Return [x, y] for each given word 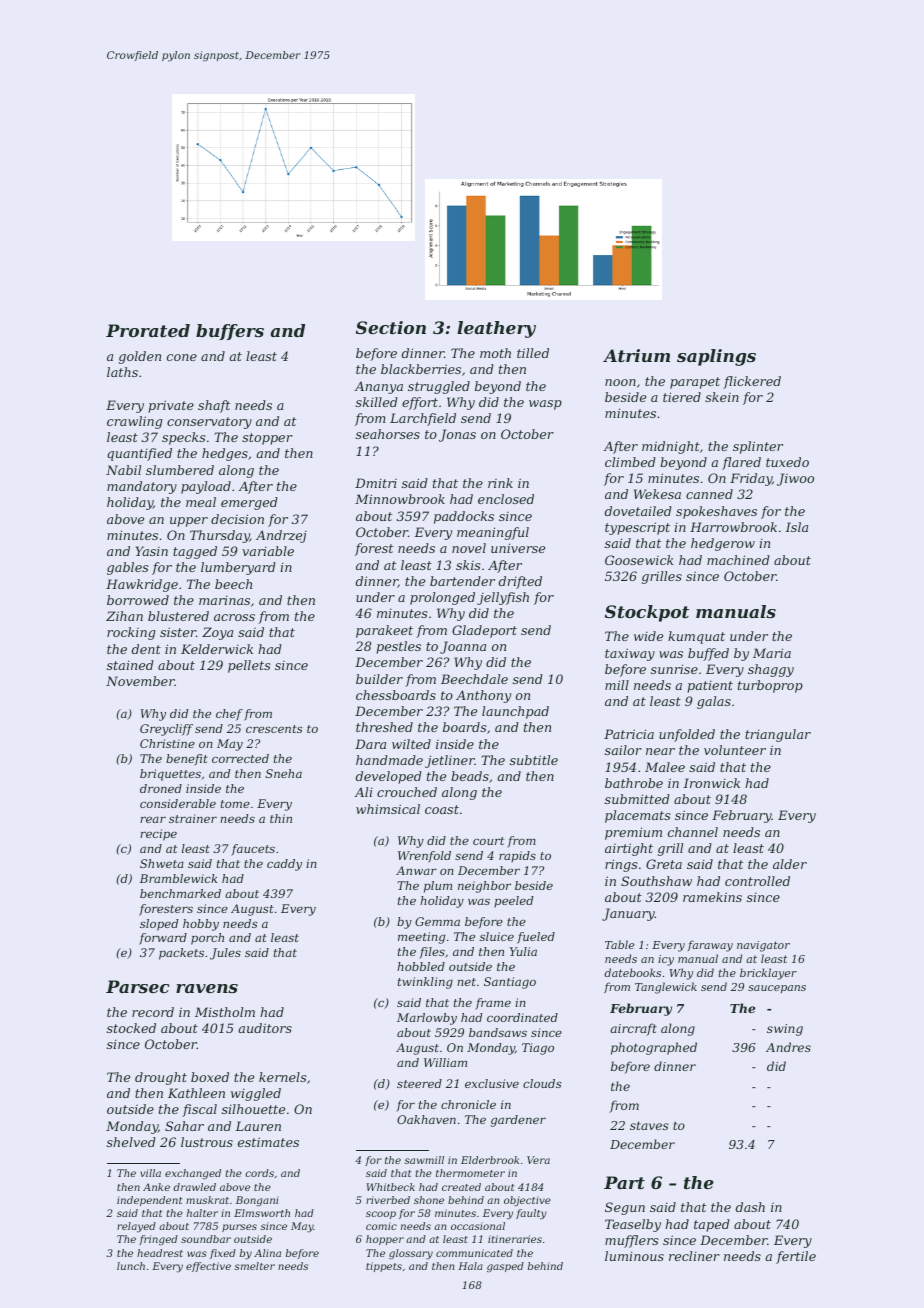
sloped [159, 925]
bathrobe [634, 783]
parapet [695, 383]
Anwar [416, 870]
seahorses [388, 434]
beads [470, 776]
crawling [135, 422]
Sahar [184, 1126]
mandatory [142, 487]
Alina [267, 1253]
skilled [377, 402]
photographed [654, 1048]
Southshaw [656, 881]
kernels [282, 1077]
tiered [682, 397]
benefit [187, 760]
